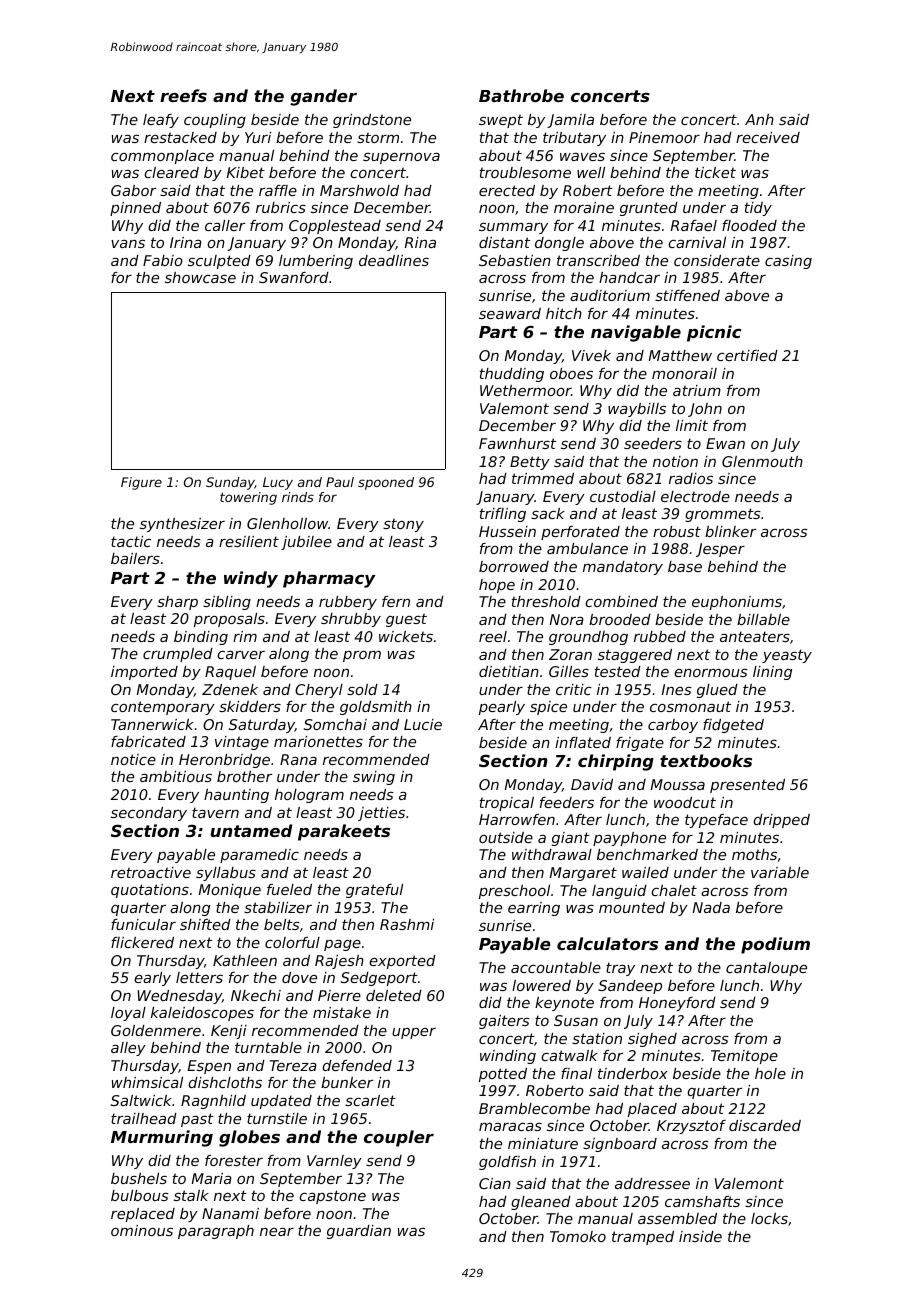  What do you see at coordinates (674, 890) in the image?
I see `chalet` at bounding box center [674, 890].
